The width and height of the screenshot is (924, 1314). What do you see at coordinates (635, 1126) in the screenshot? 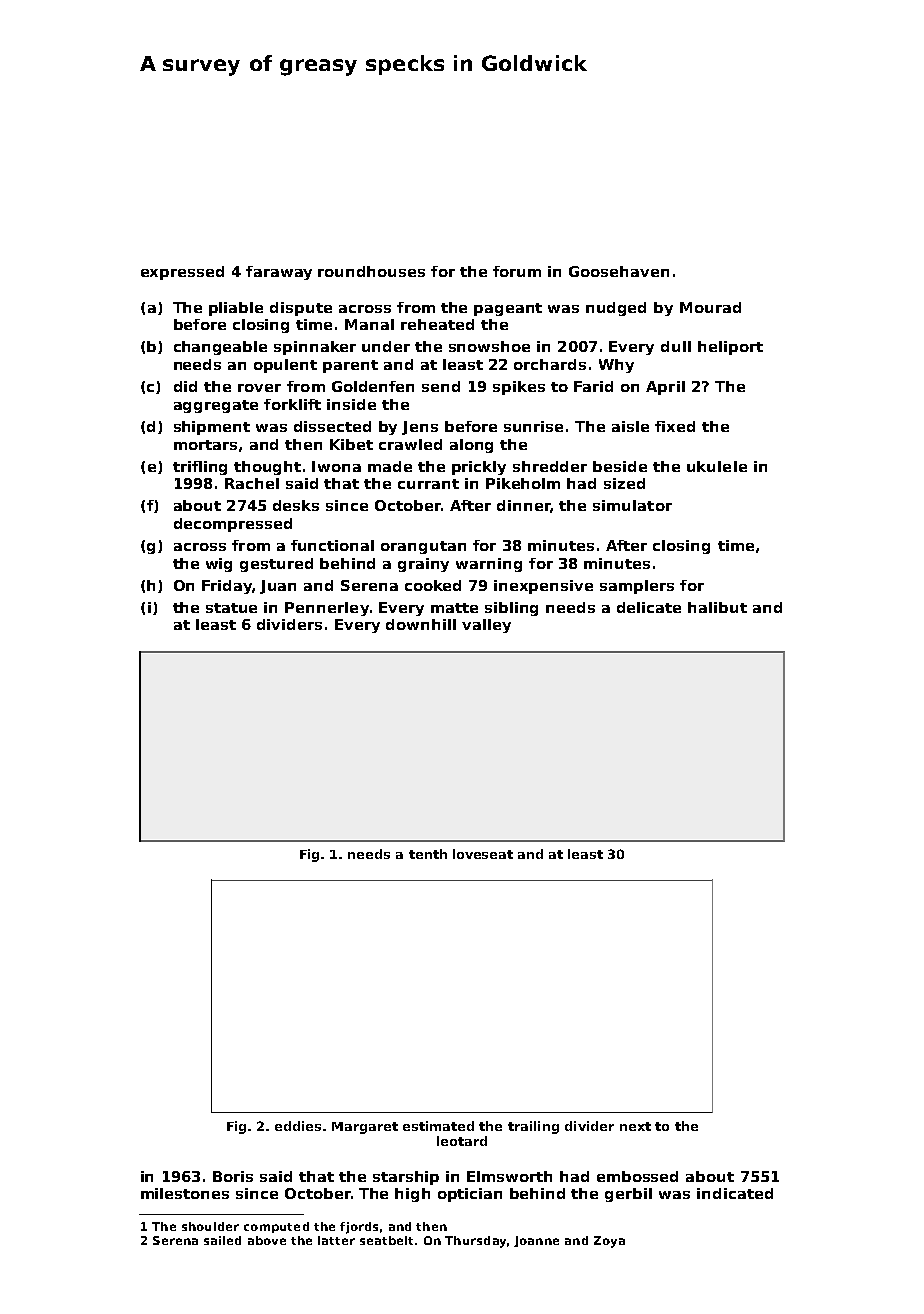
I see `next` at bounding box center [635, 1126].
